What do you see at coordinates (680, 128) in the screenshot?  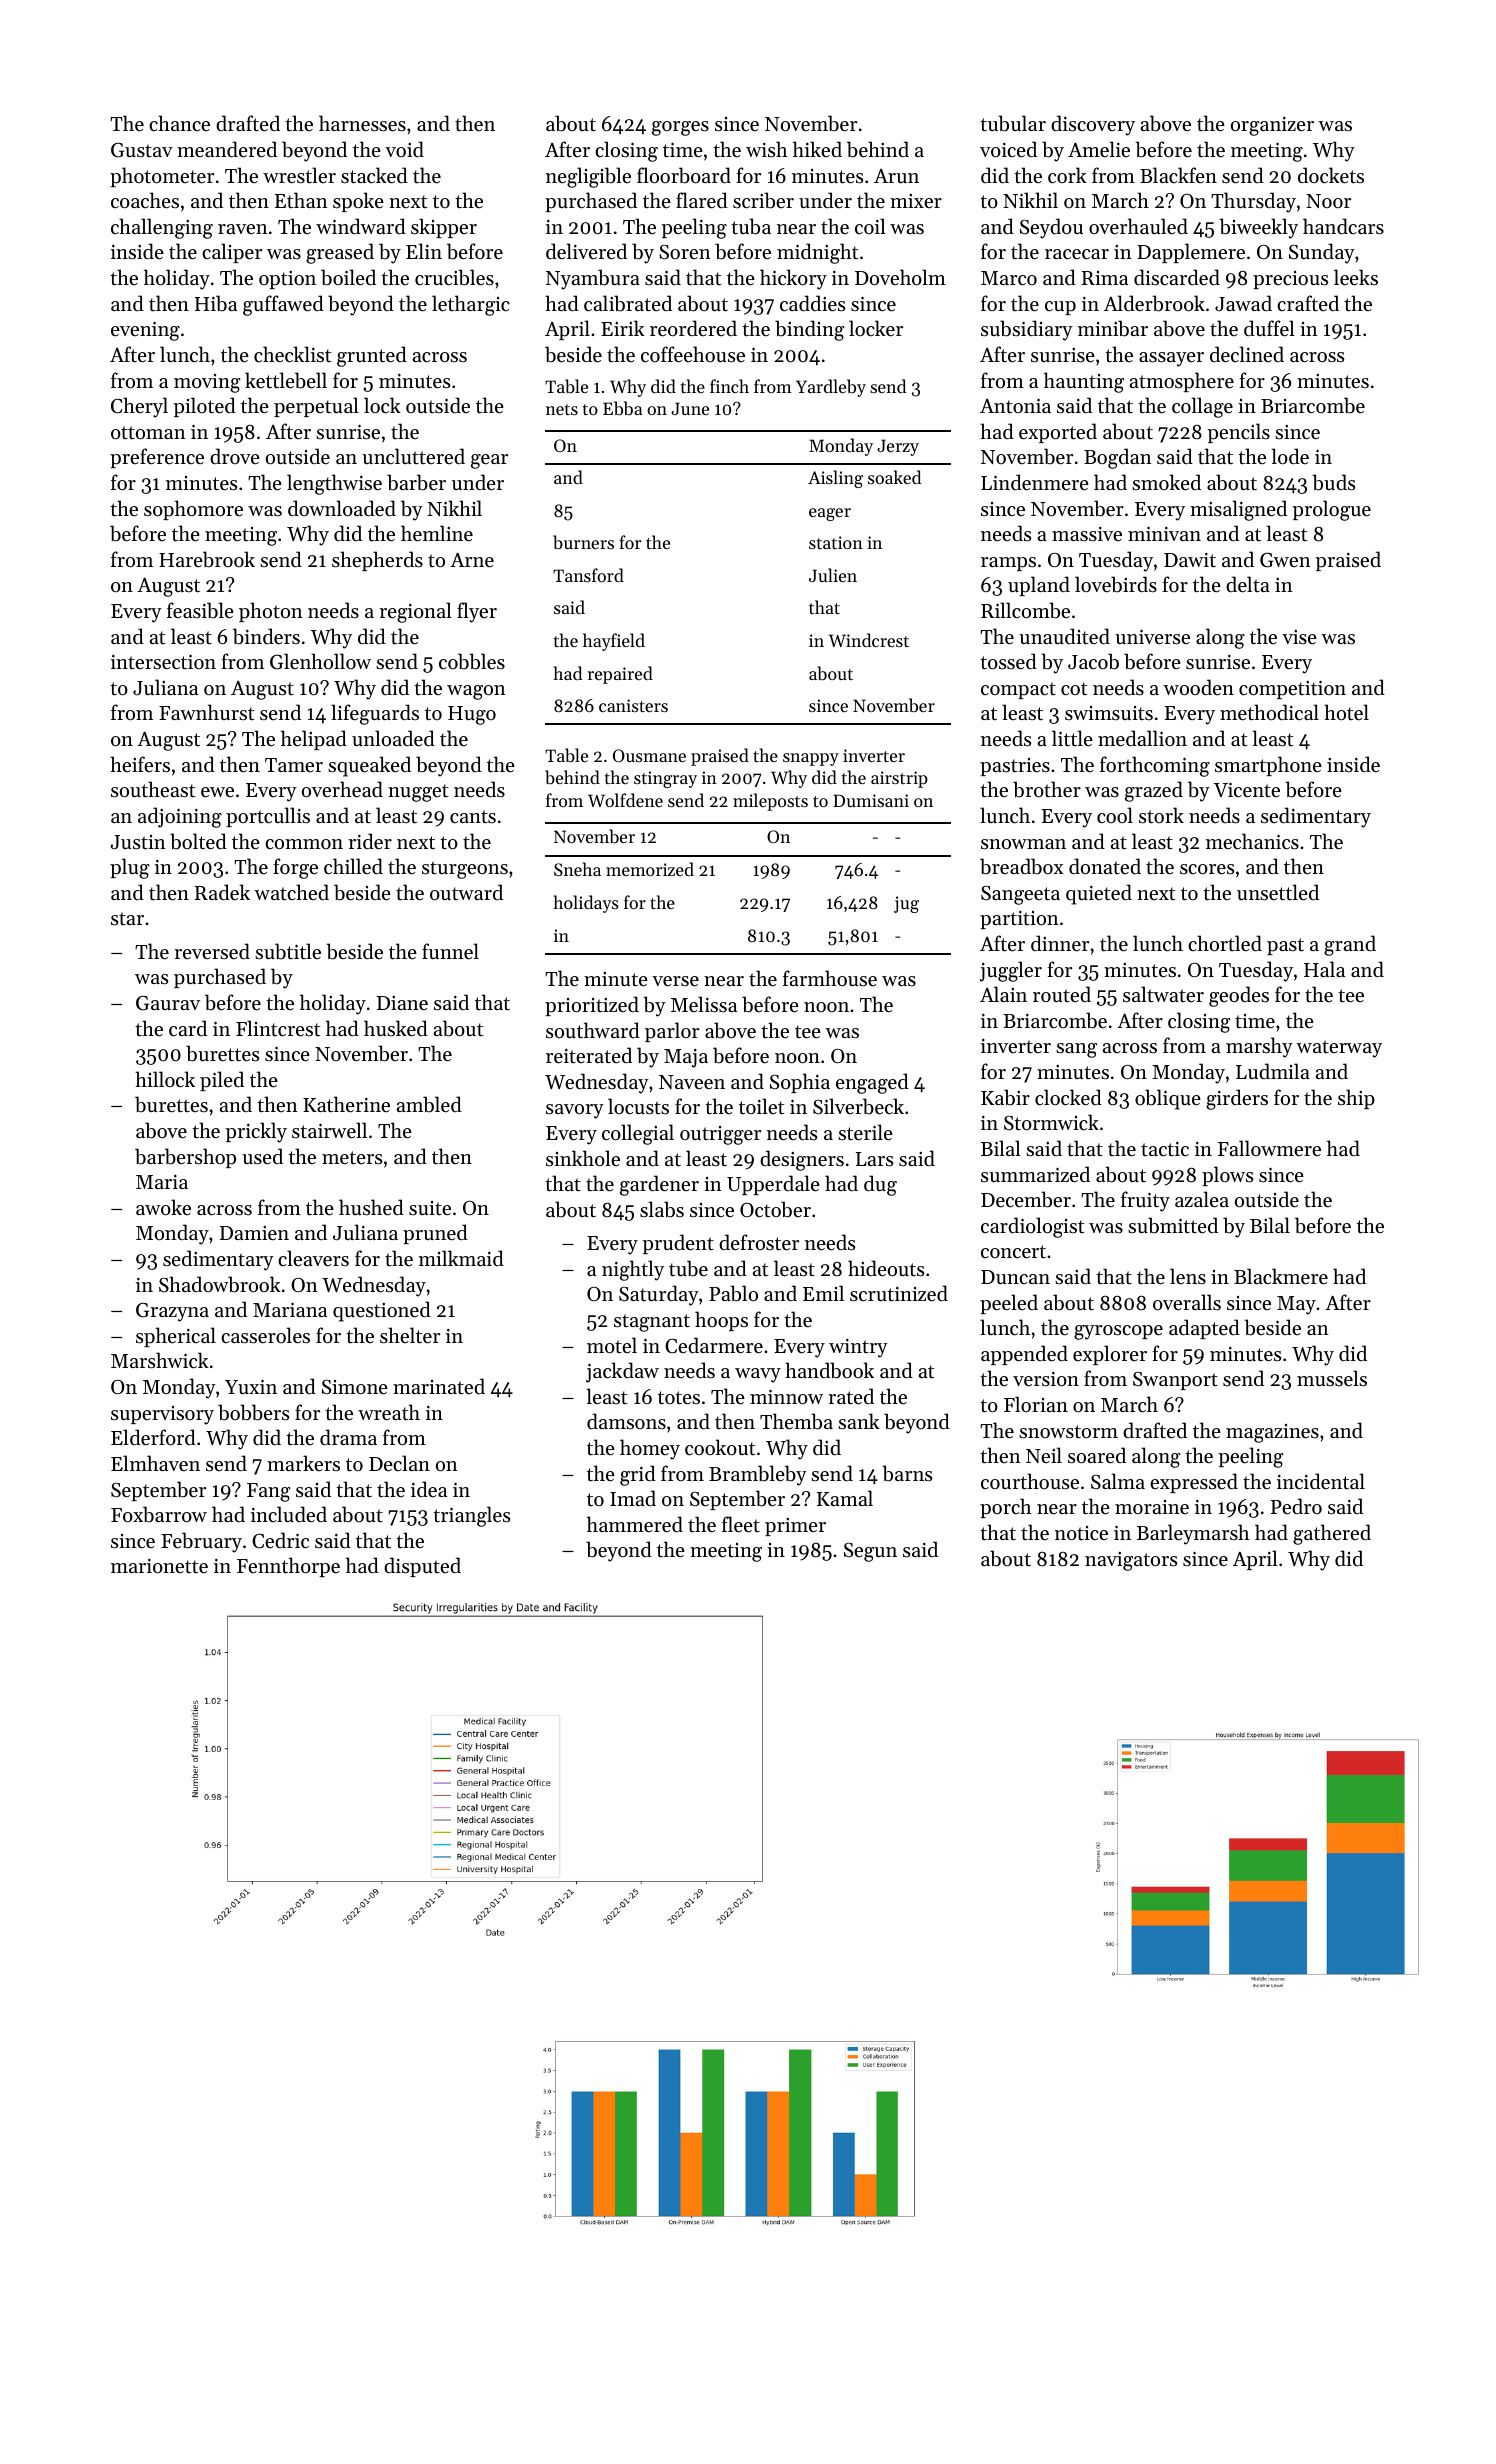 I see `gorges` at bounding box center [680, 128].
